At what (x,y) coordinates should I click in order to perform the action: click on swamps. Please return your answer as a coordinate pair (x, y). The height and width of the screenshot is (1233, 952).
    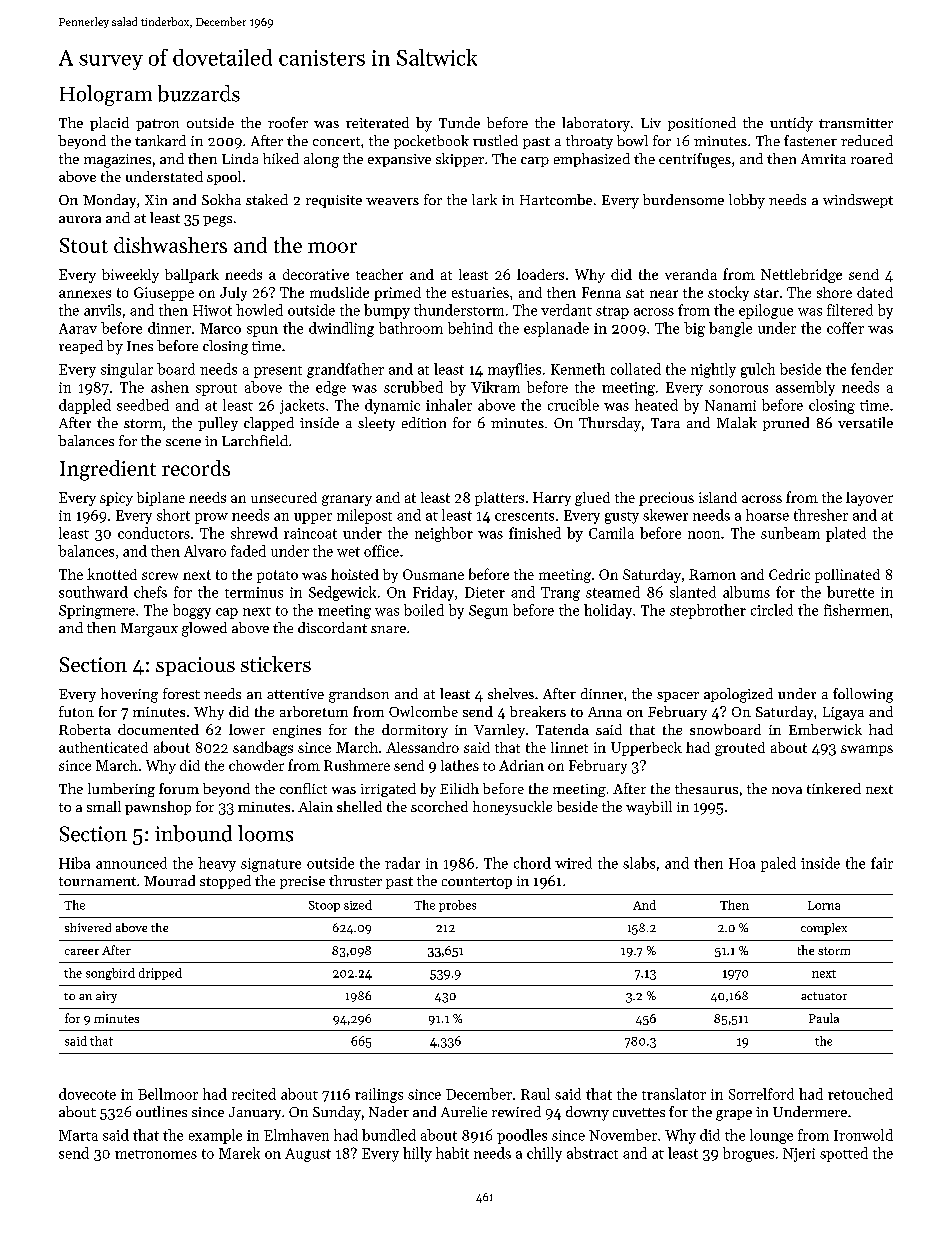
    Looking at the image, I should click on (867, 750).
